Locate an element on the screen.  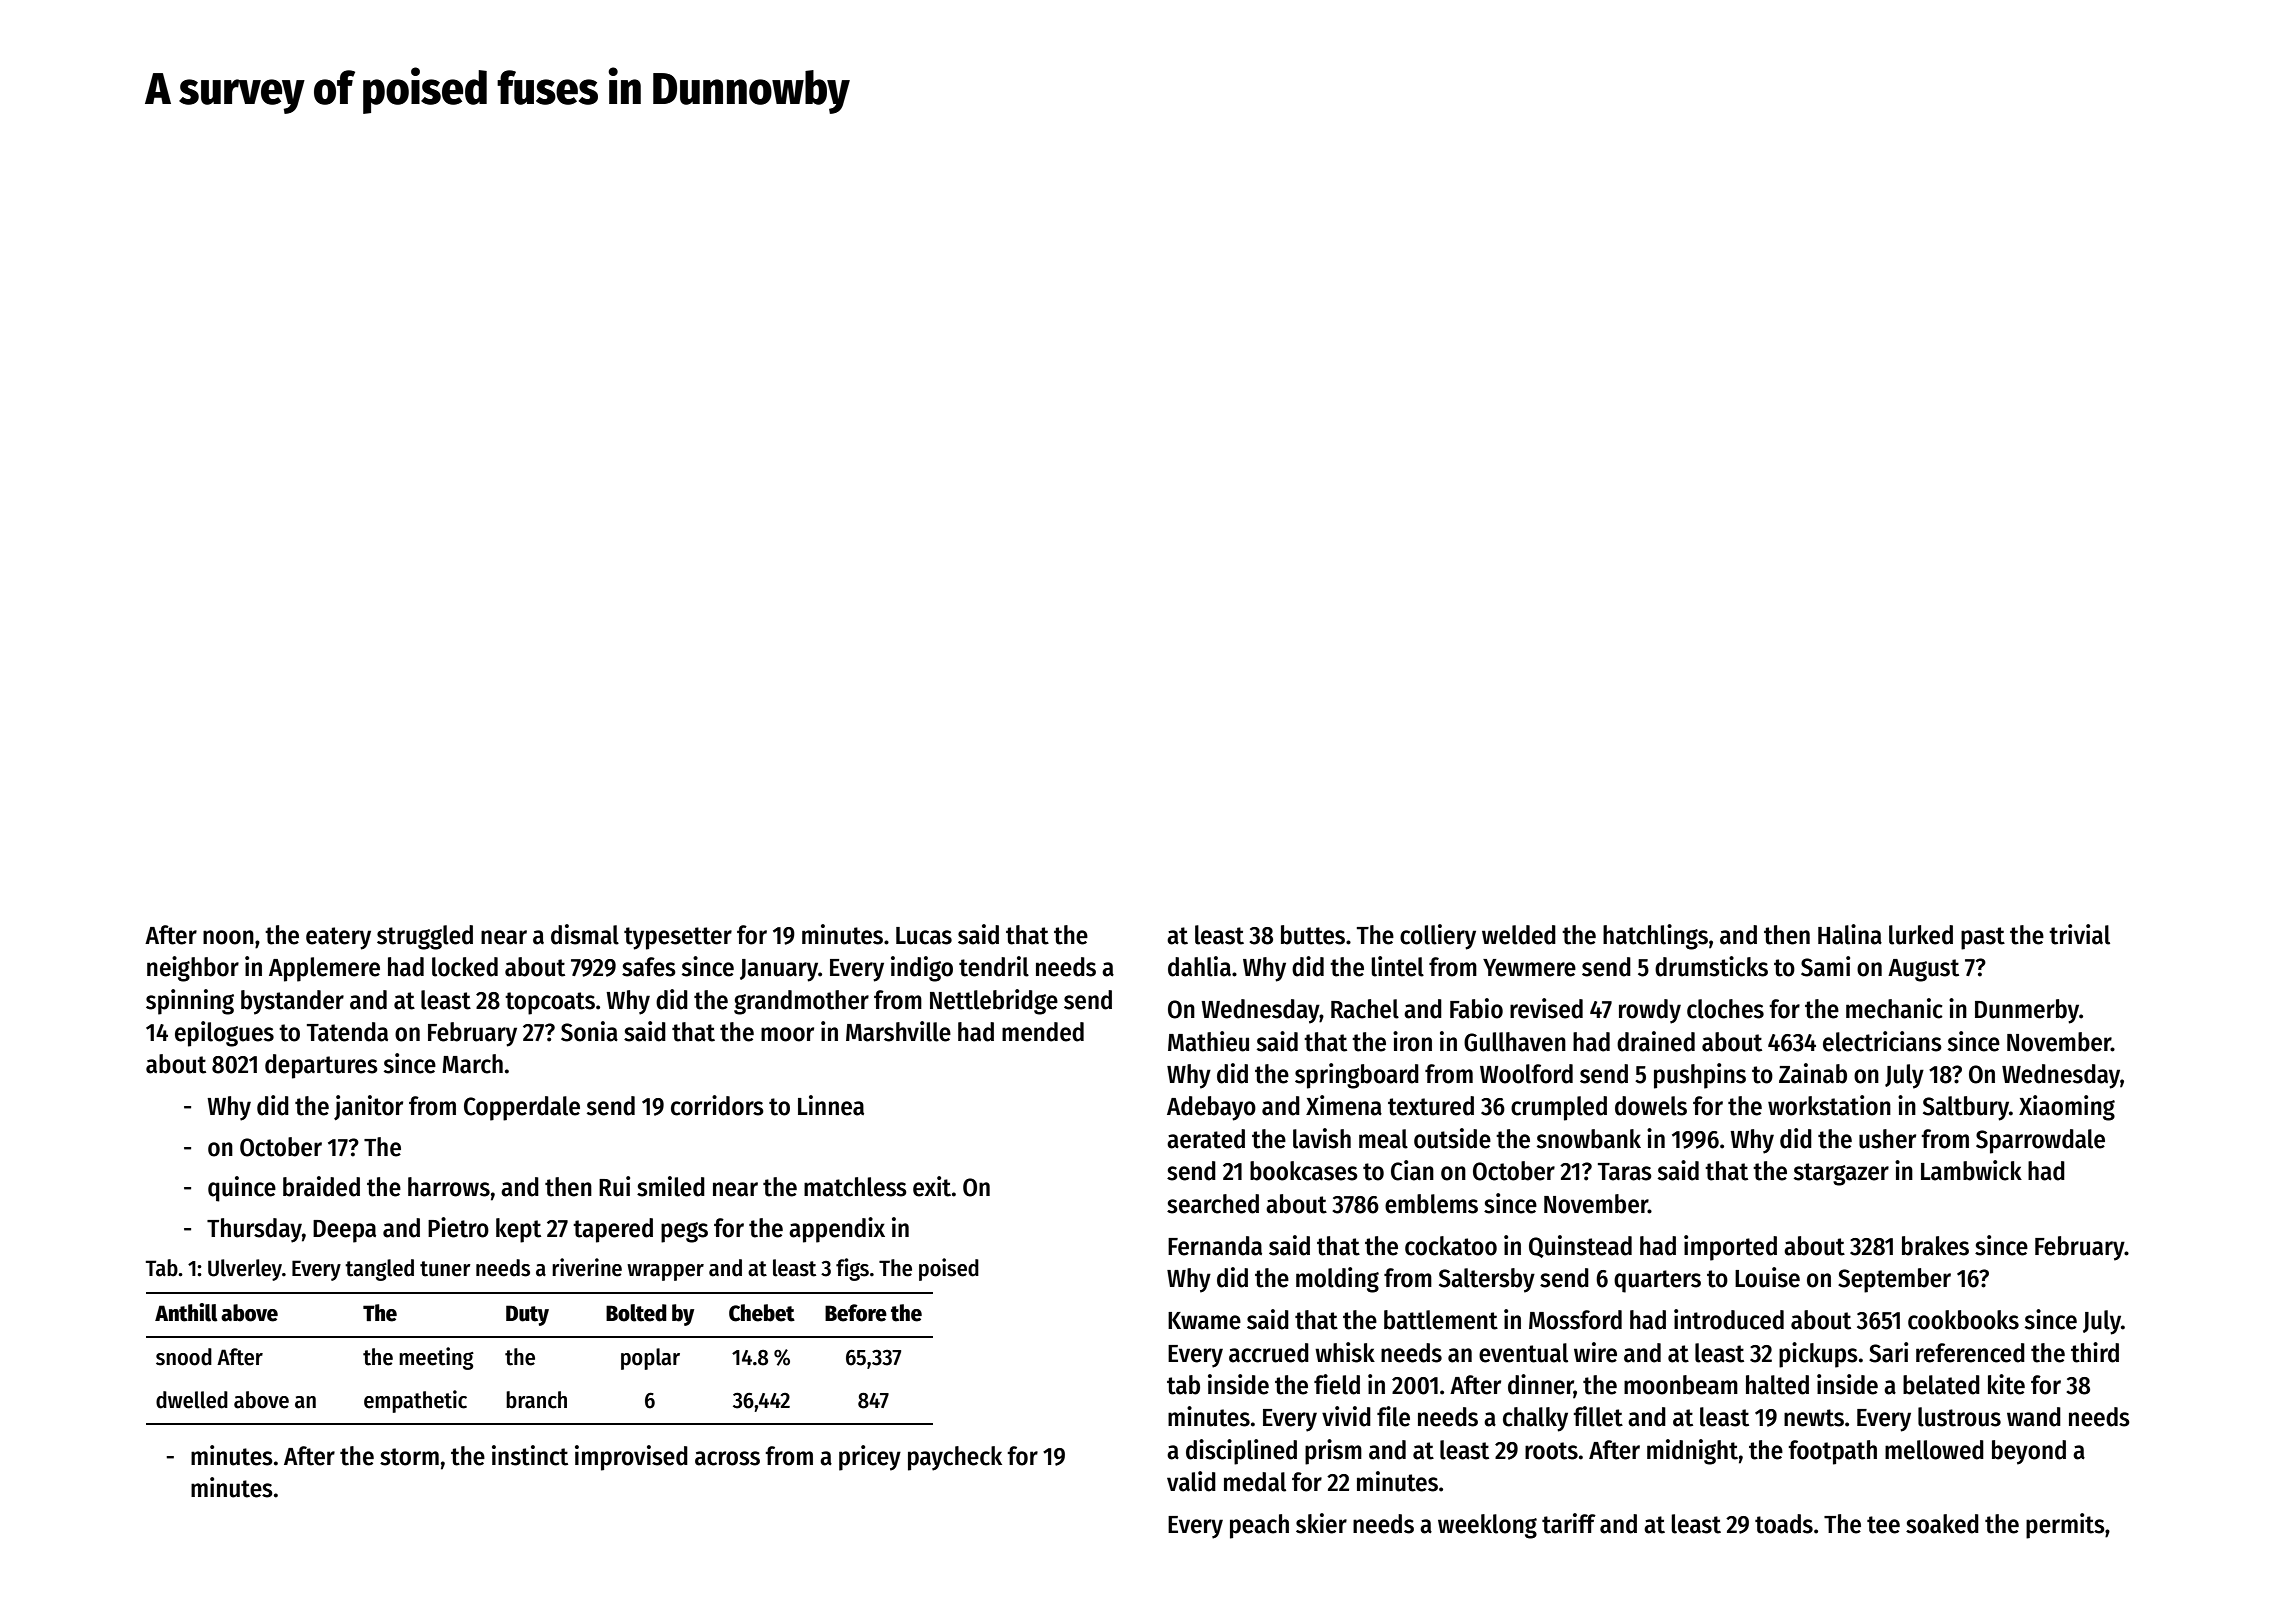
accrued is located at coordinates (1269, 1353).
